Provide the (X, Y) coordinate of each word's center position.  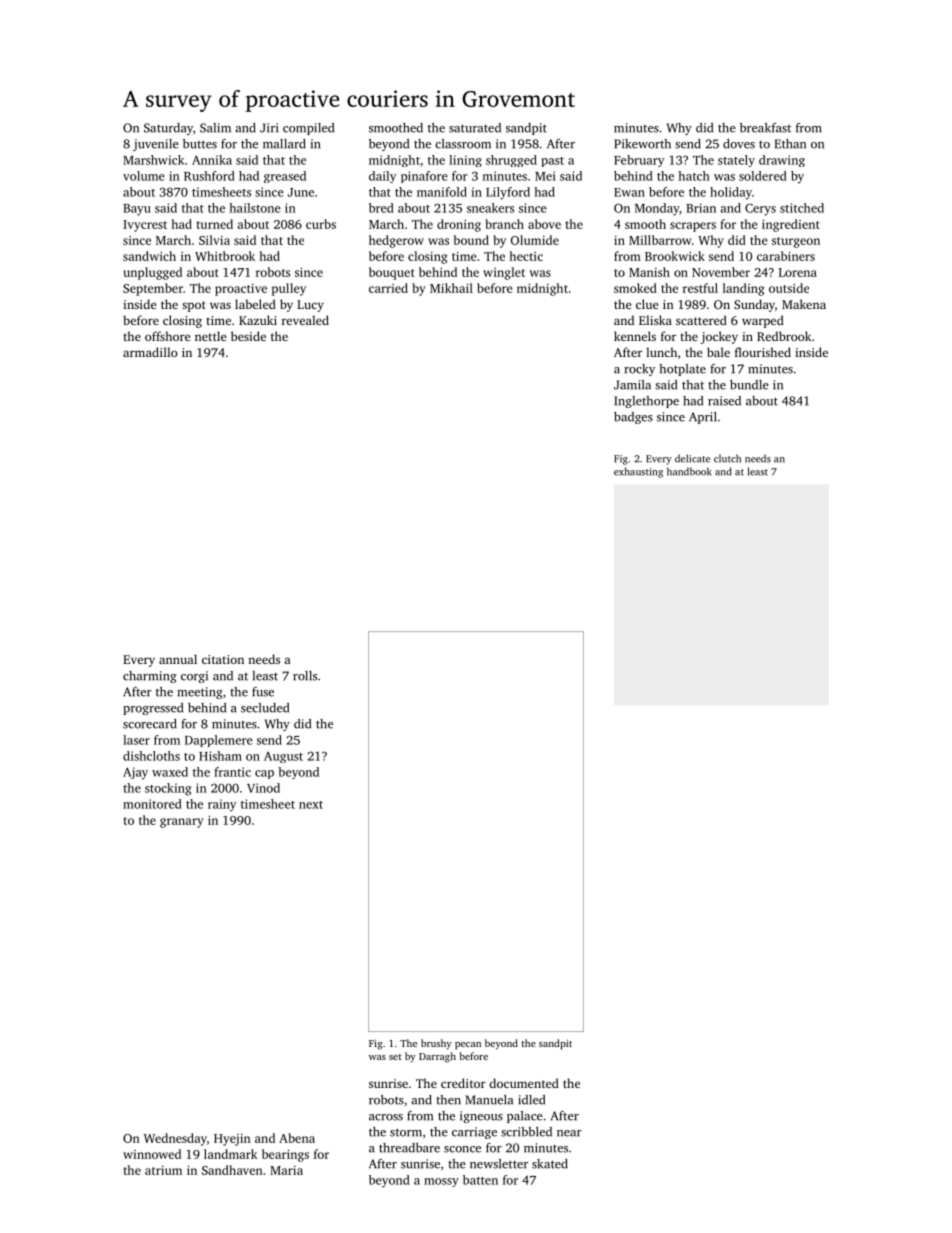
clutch (727, 458)
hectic (526, 256)
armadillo (150, 352)
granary (182, 823)
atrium (163, 1170)
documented (524, 1083)
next (311, 805)
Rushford (209, 176)
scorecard (150, 724)
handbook (689, 471)
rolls (305, 676)
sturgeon (796, 242)
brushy (436, 1044)
